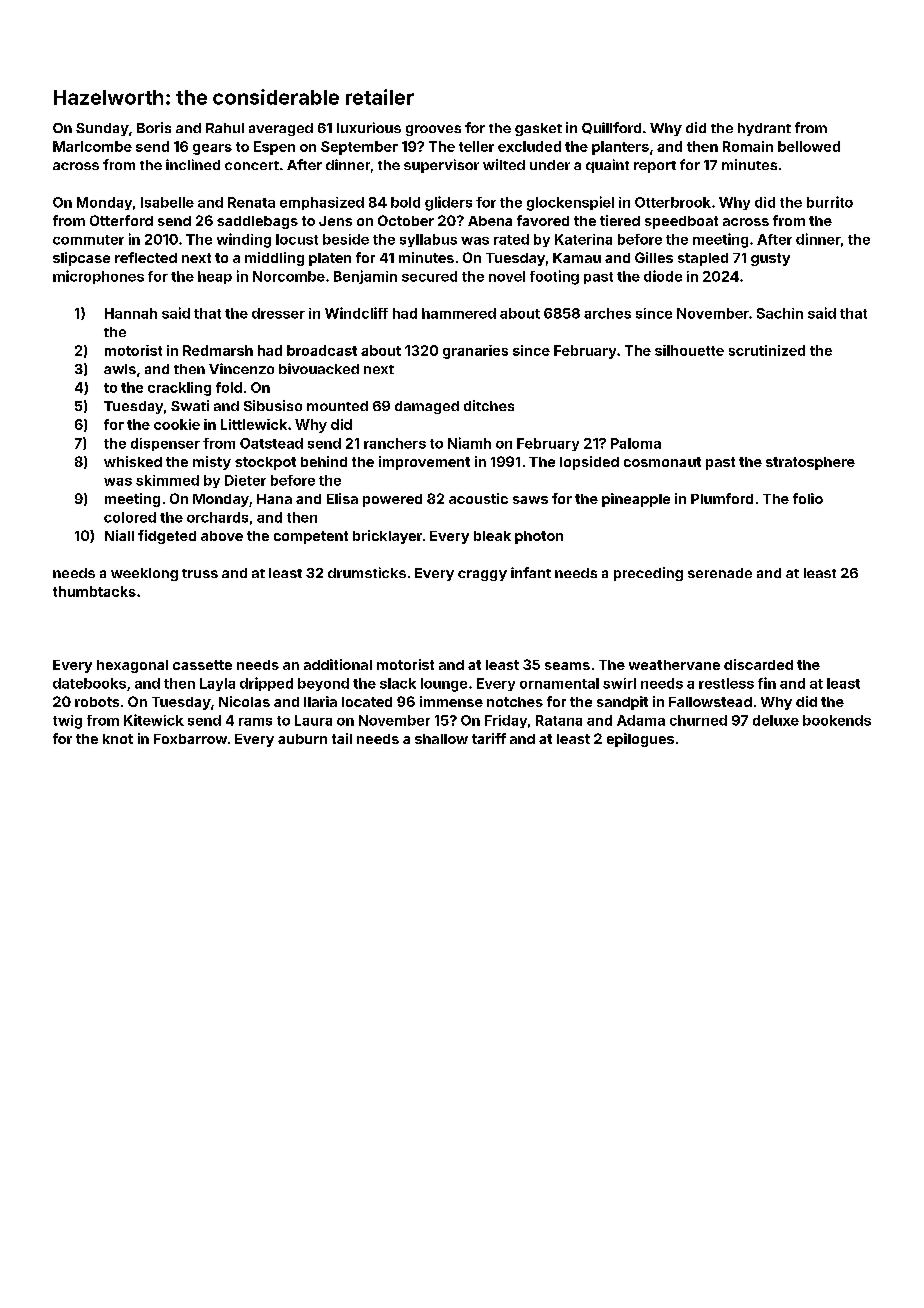  What do you see at coordinates (830, 202) in the screenshot?
I see `burrito` at bounding box center [830, 202].
